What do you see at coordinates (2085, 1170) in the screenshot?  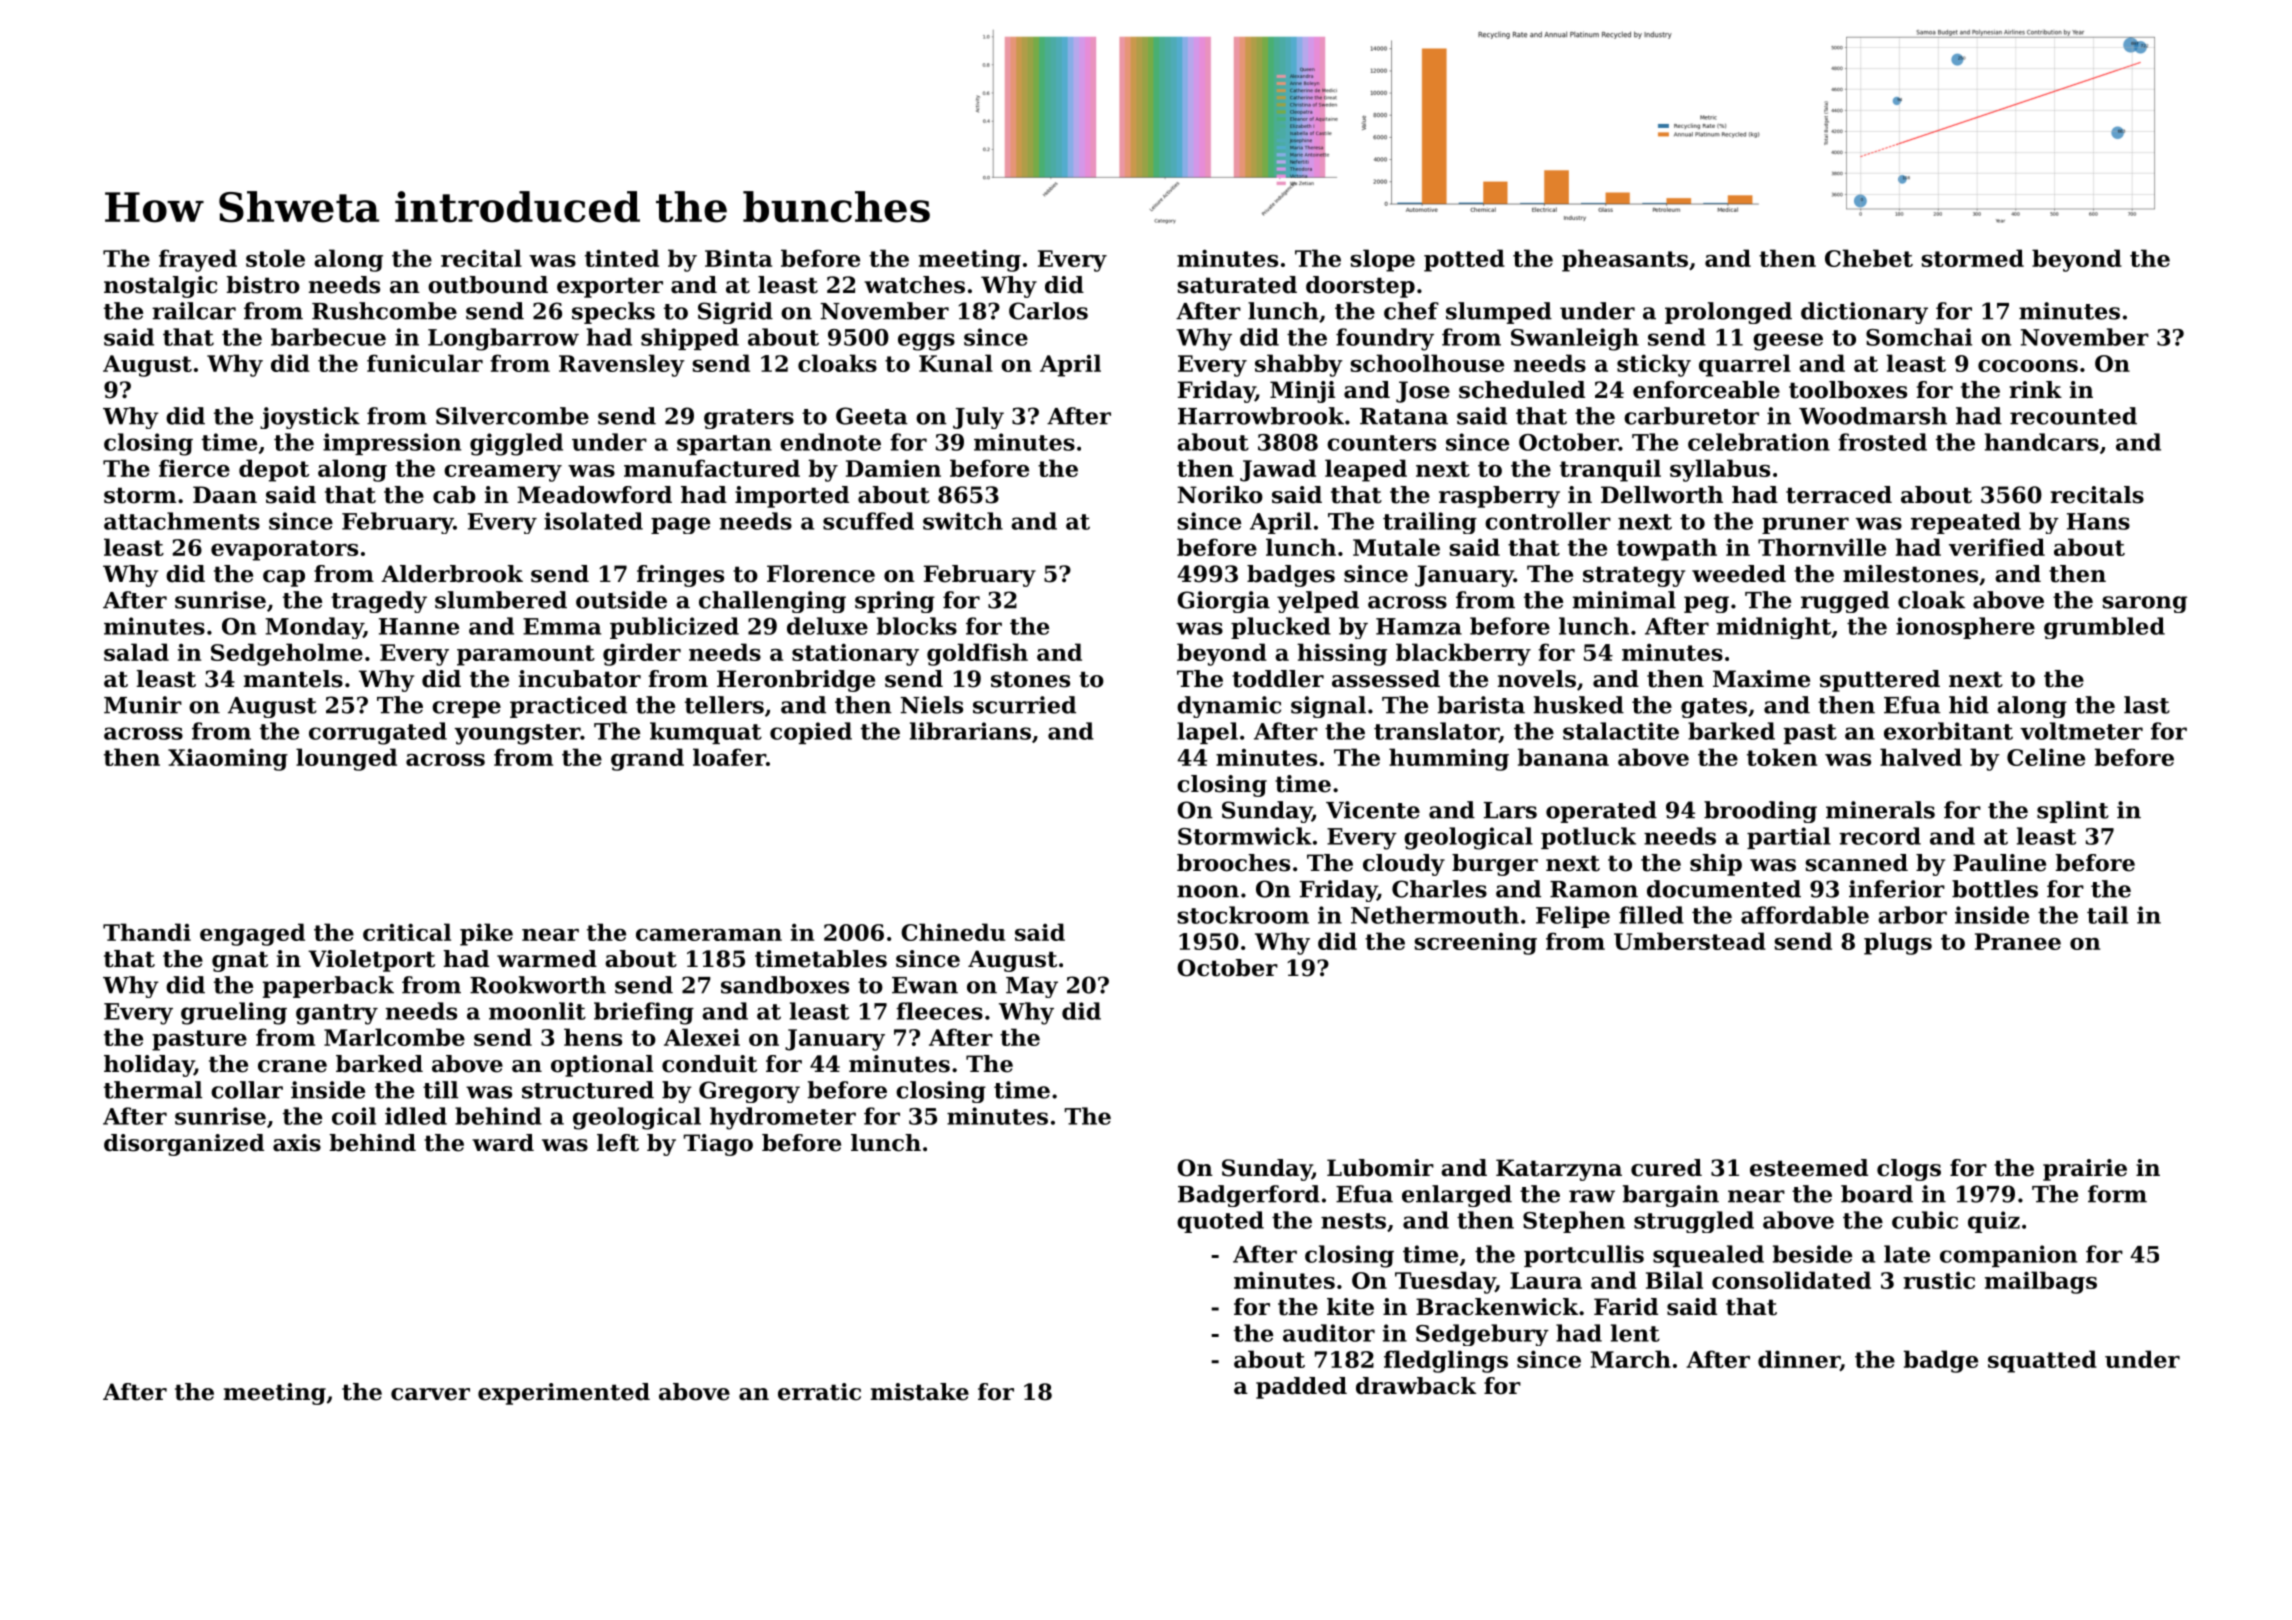 I see `prairie` at bounding box center [2085, 1170].
